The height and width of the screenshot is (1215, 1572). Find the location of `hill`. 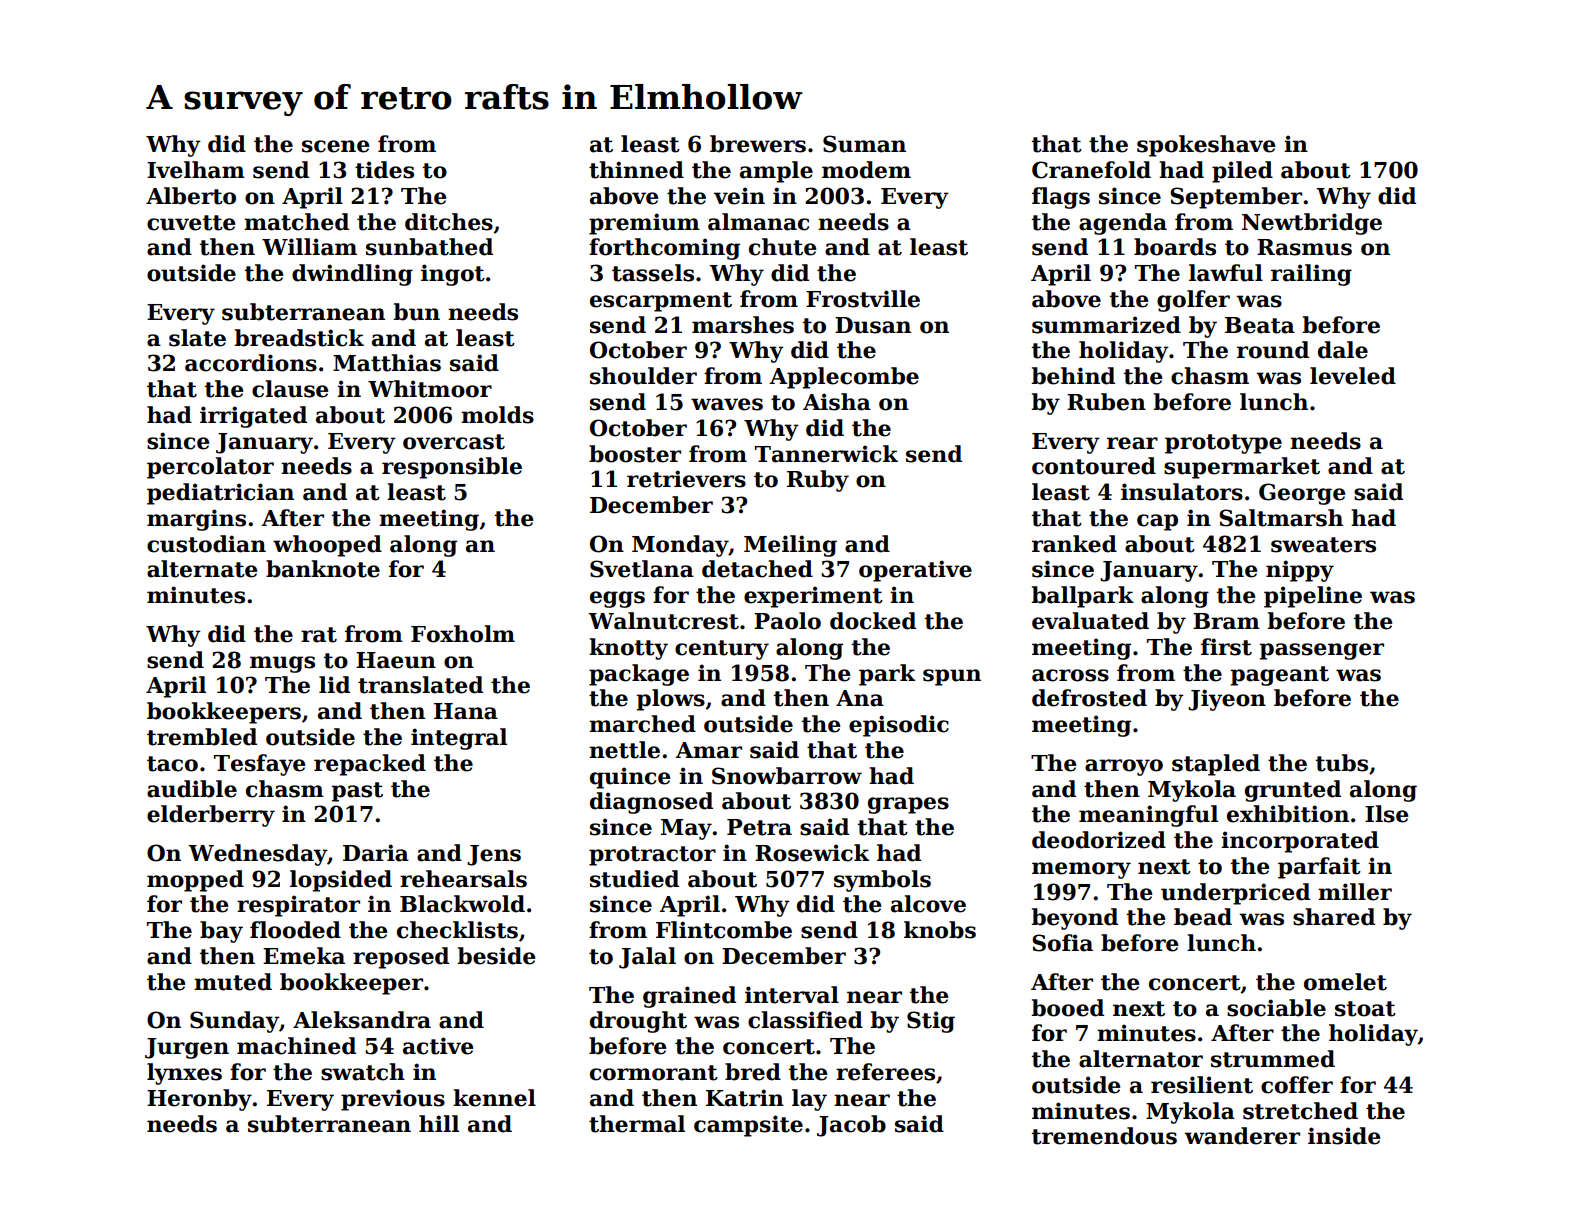

hill is located at coordinates (439, 1123).
